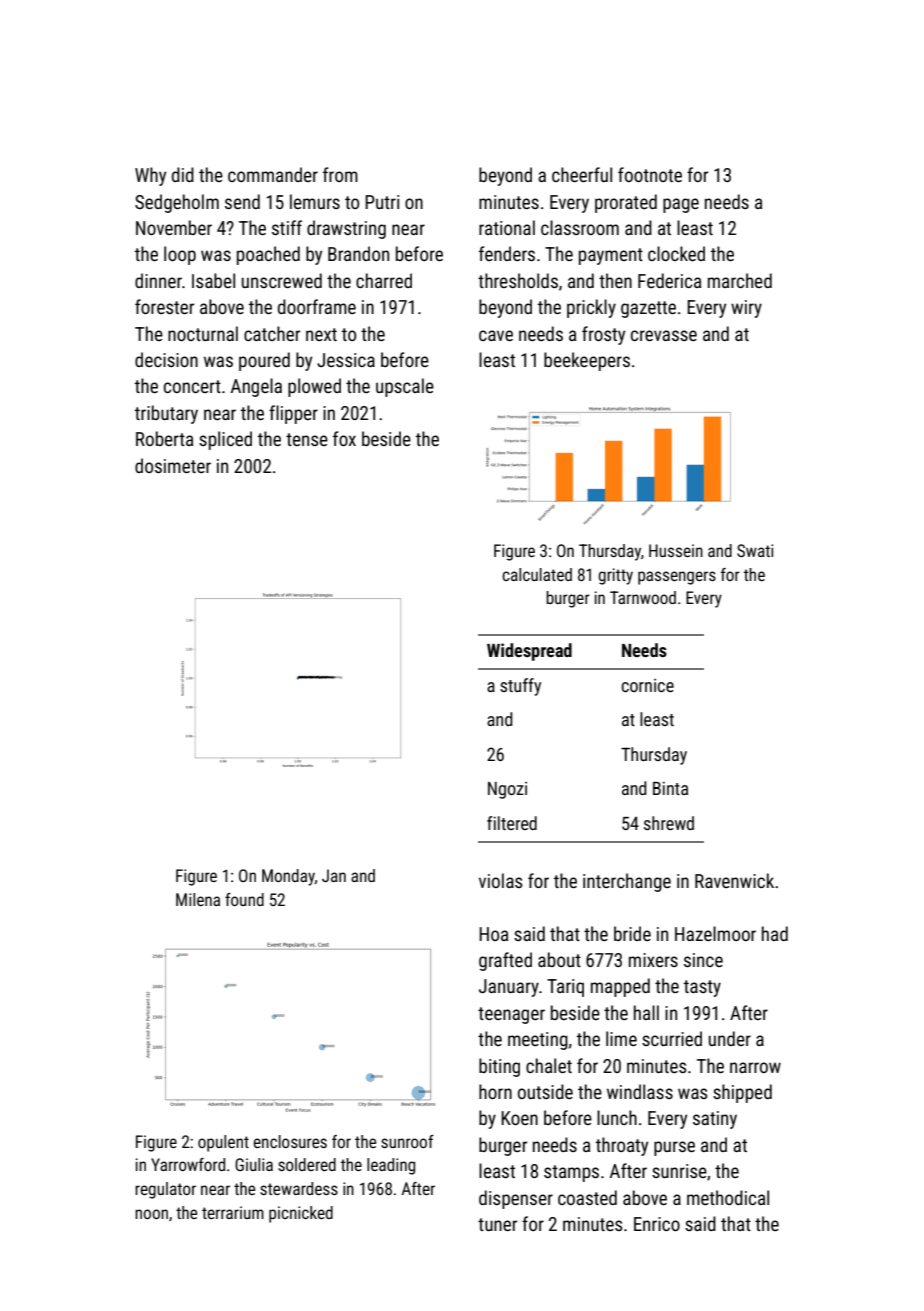  What do you see at coordinates (496, 335) in the screenshot?
I see `cave` at bounding box center [496, 335].
